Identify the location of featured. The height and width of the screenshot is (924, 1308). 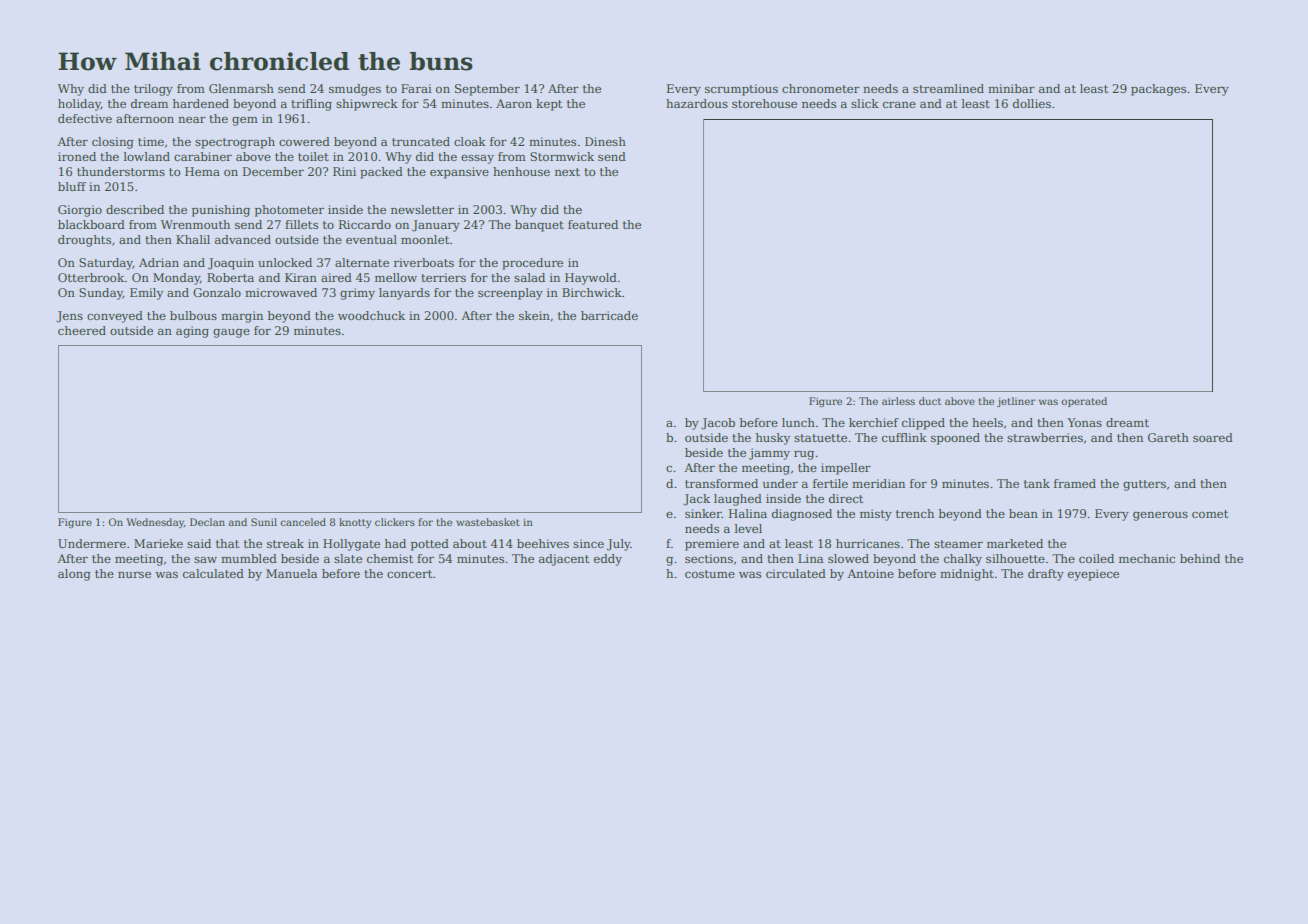
(593, 224).
